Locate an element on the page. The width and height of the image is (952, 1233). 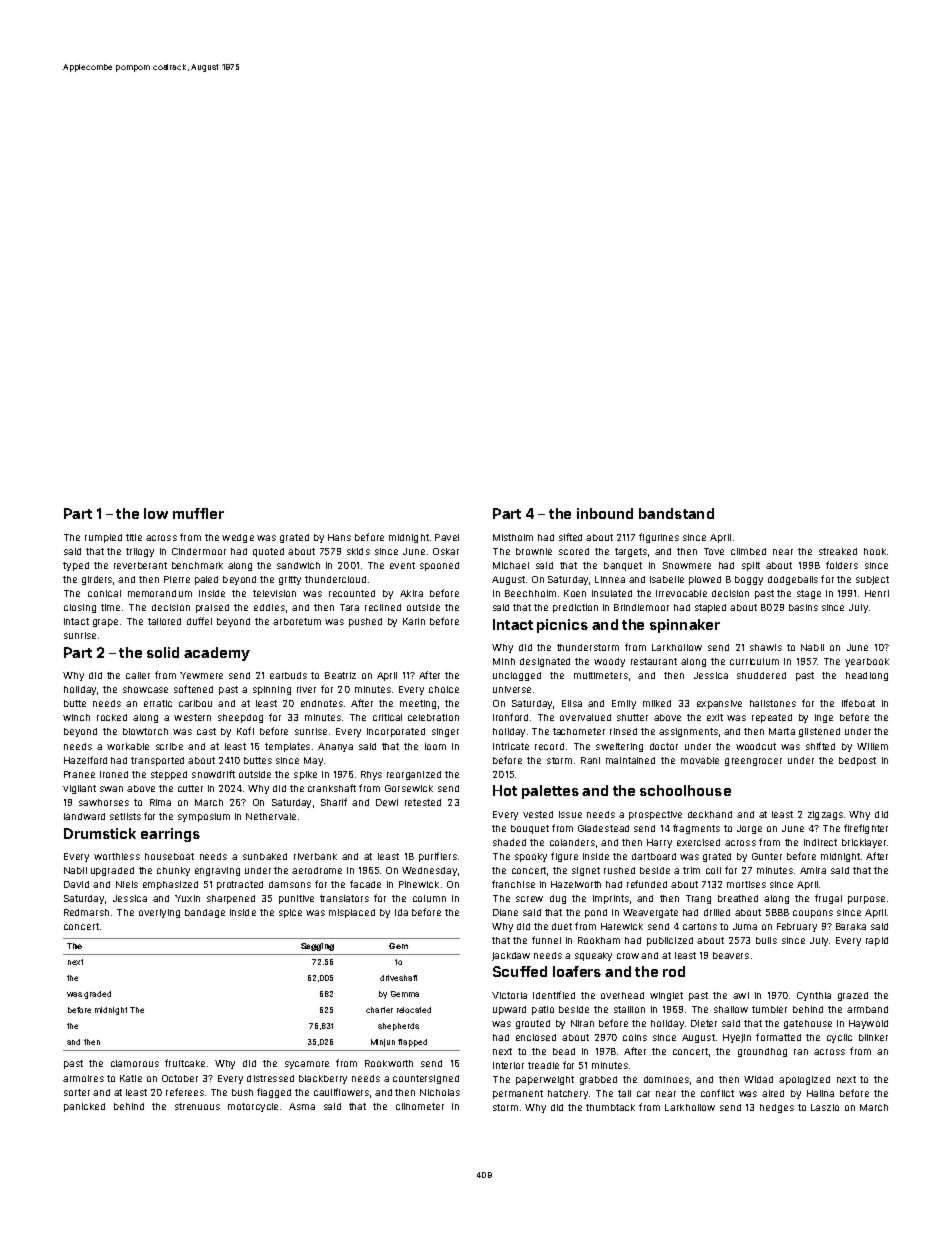
Ironford is located at coordinates (510, 717).
